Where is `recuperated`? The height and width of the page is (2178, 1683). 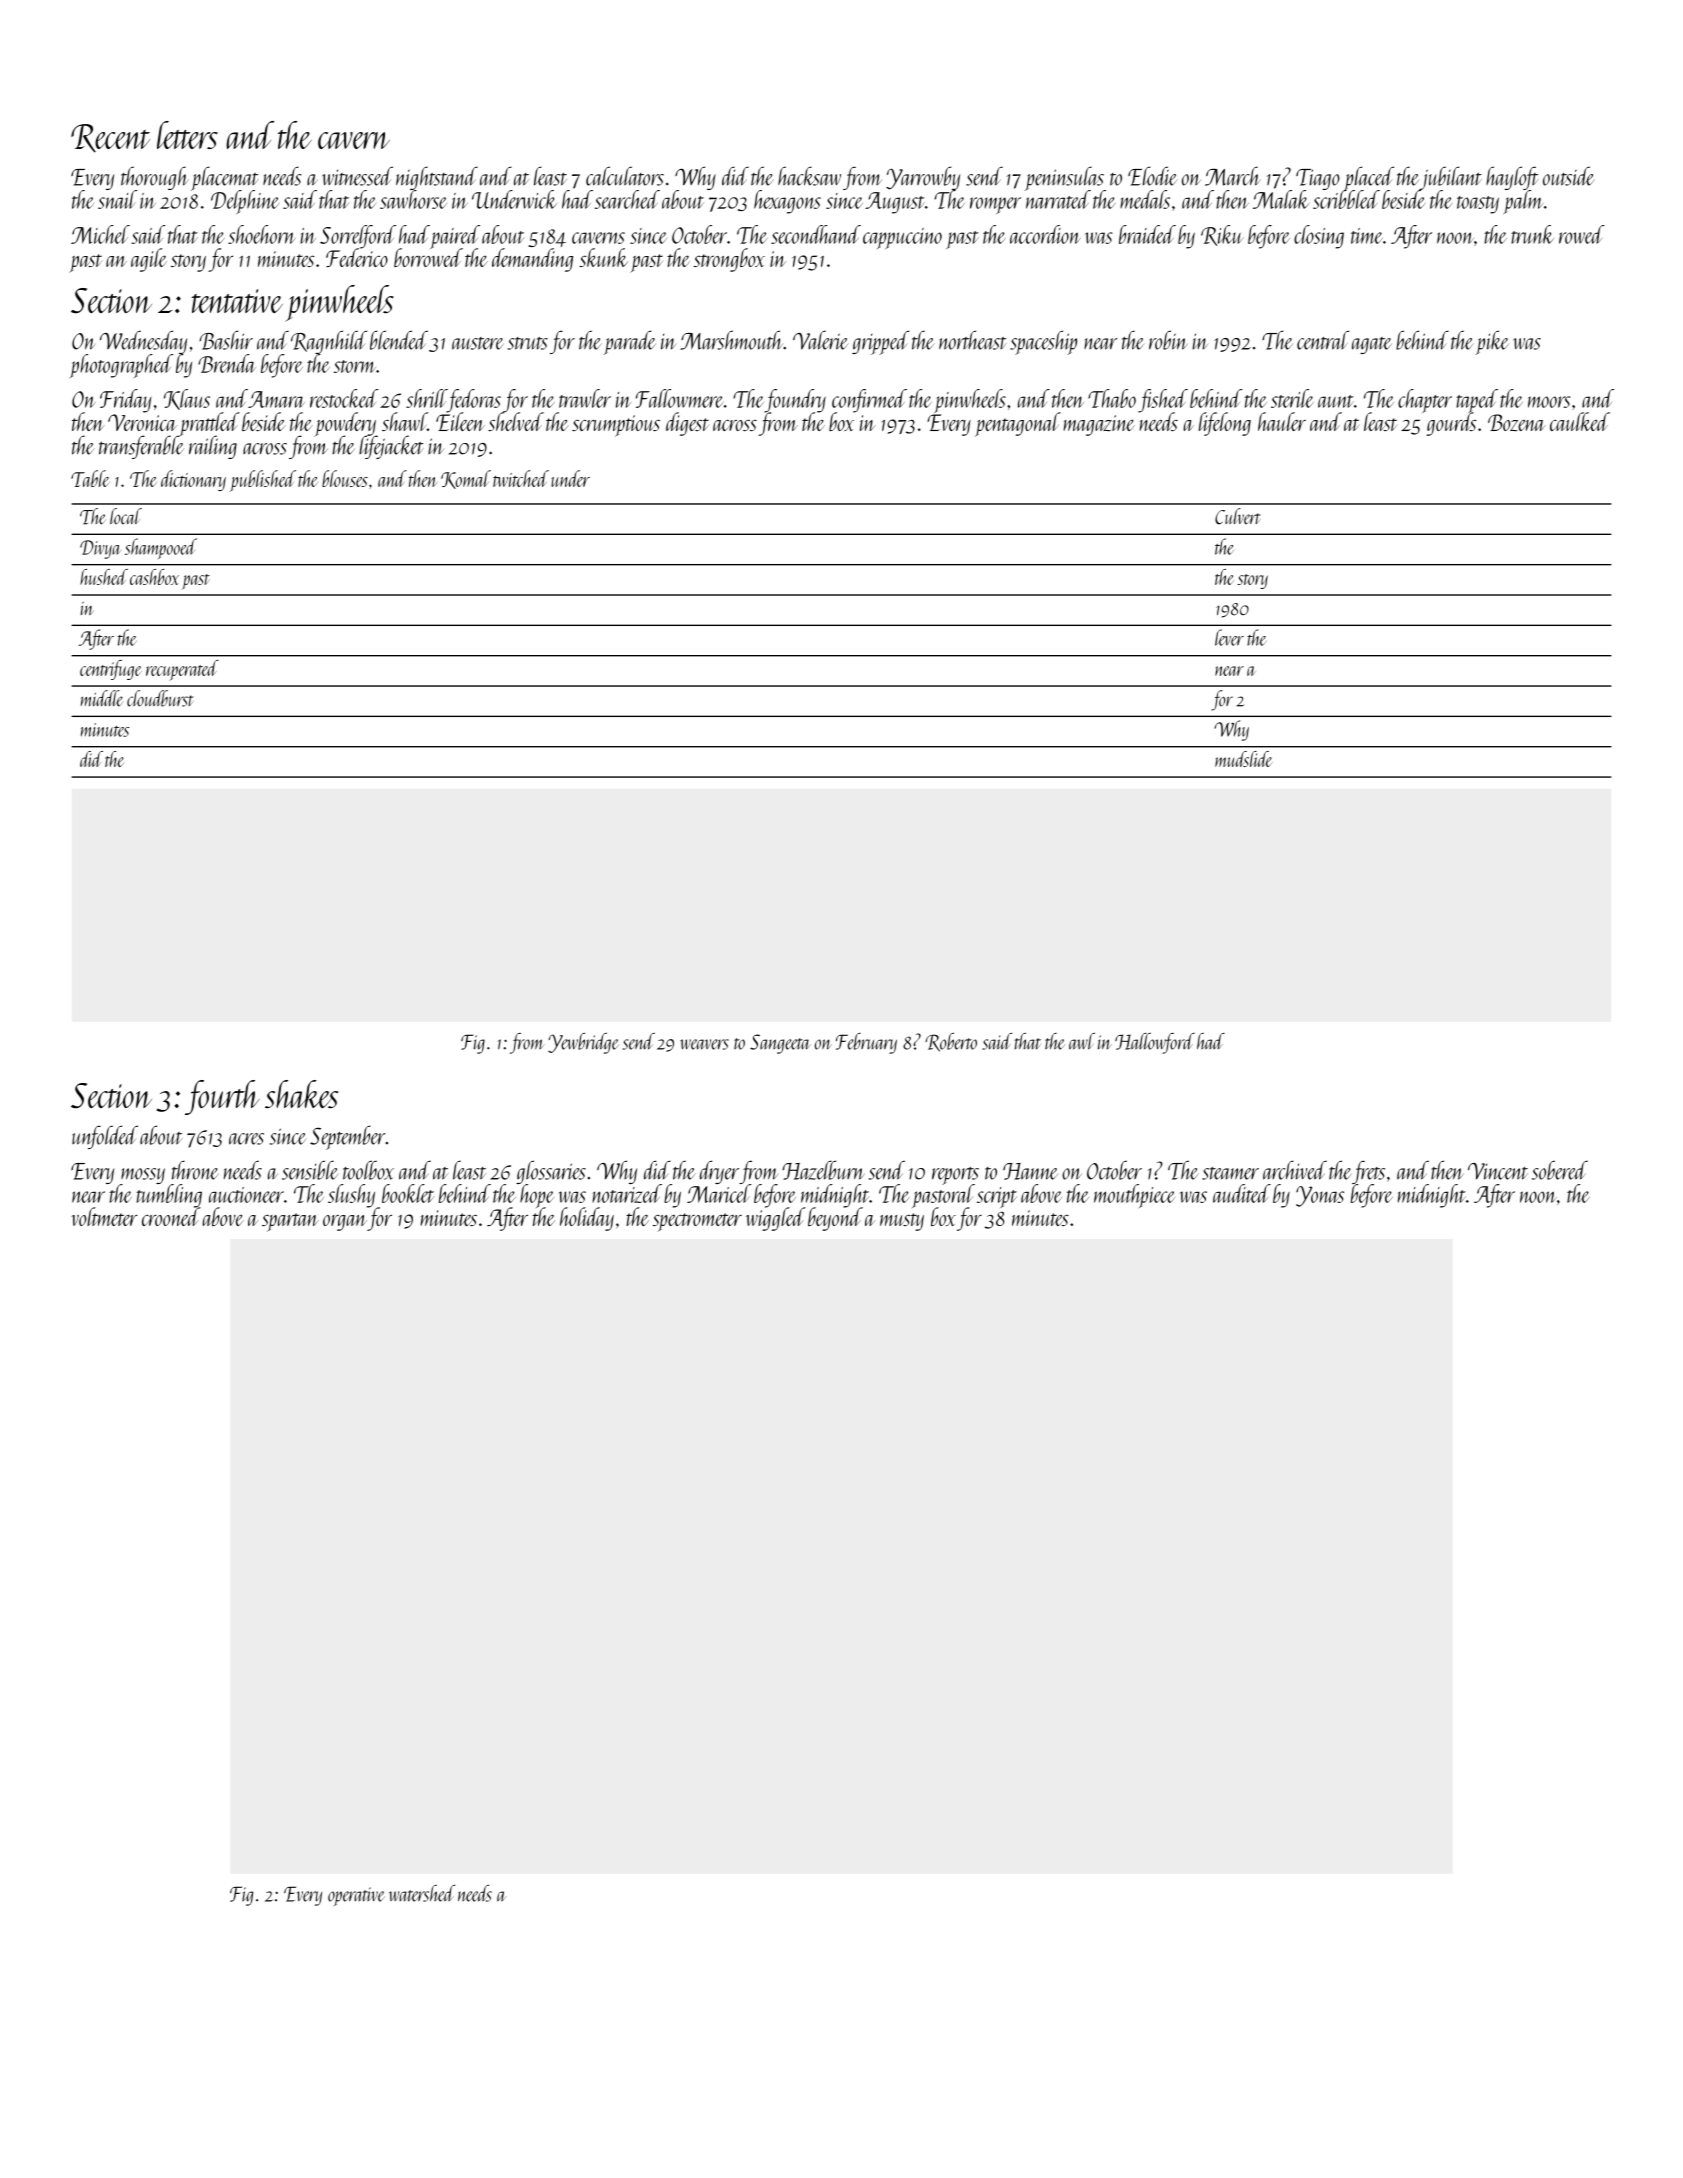
recuperated is located at coordinates (182, 670).
